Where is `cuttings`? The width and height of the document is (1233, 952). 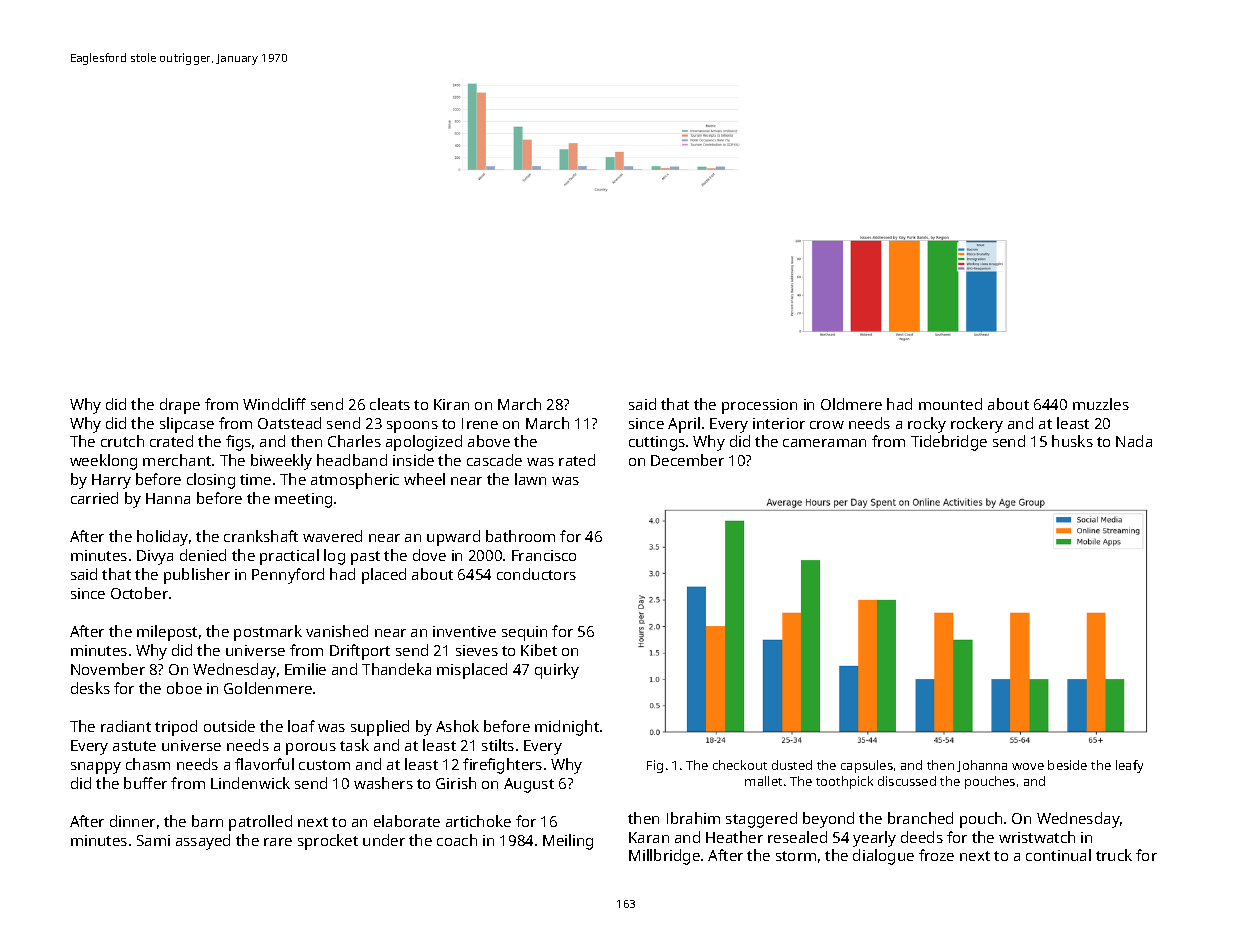 cuttings is located at coordinates (657, 443).
